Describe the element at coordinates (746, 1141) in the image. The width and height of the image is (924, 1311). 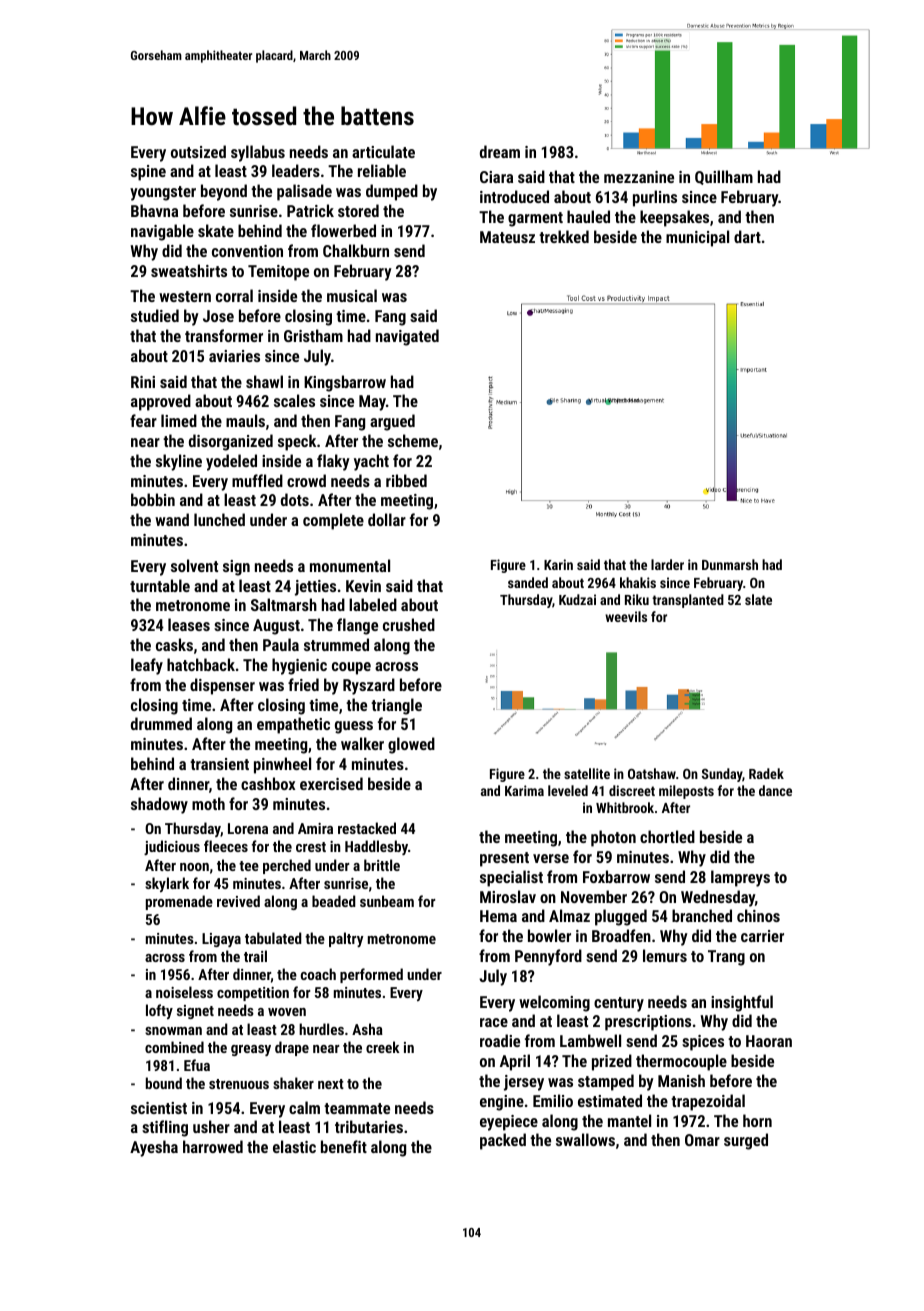
I see `surged` at that location.
